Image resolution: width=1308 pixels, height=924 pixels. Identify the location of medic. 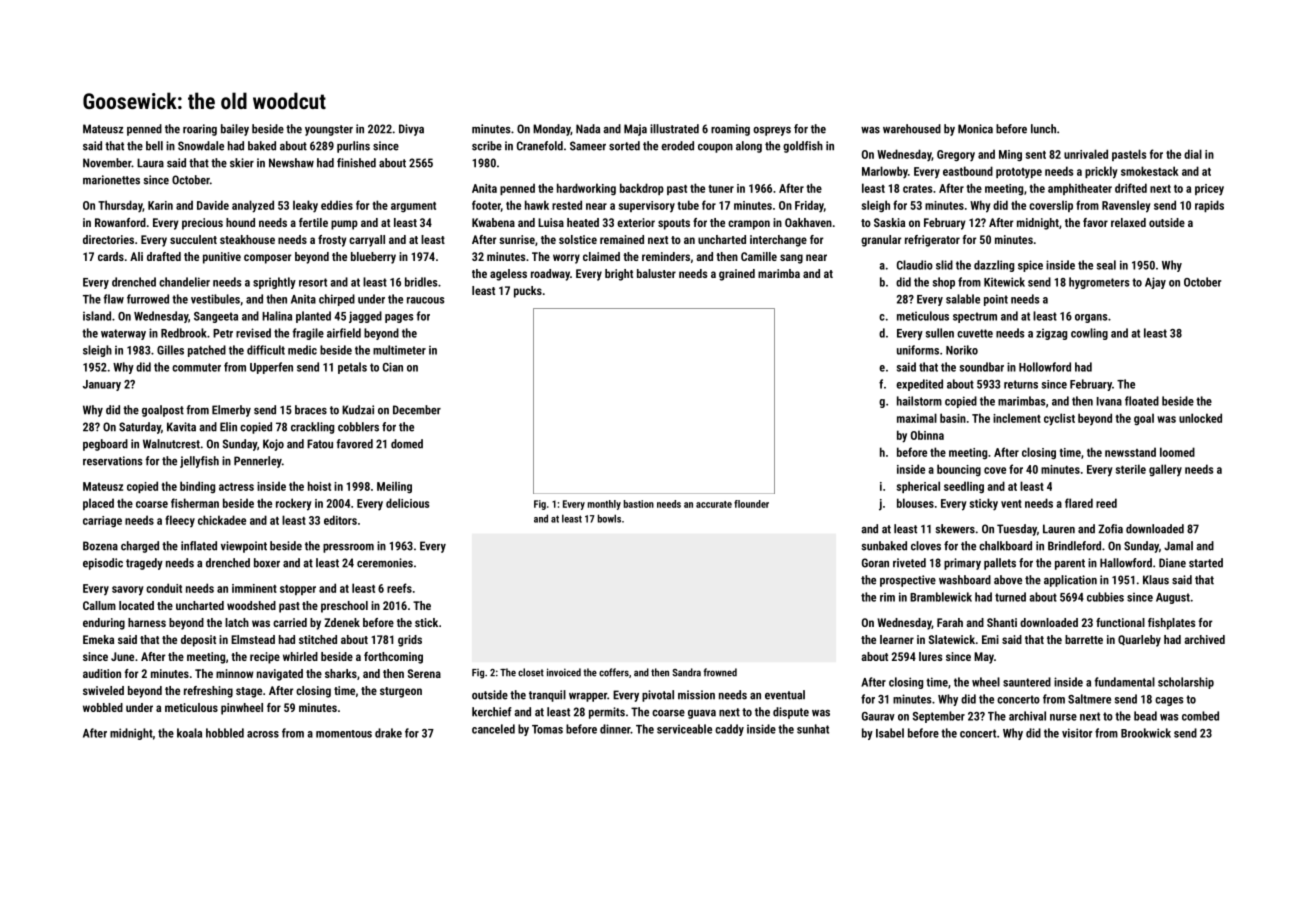
(302, 350).
